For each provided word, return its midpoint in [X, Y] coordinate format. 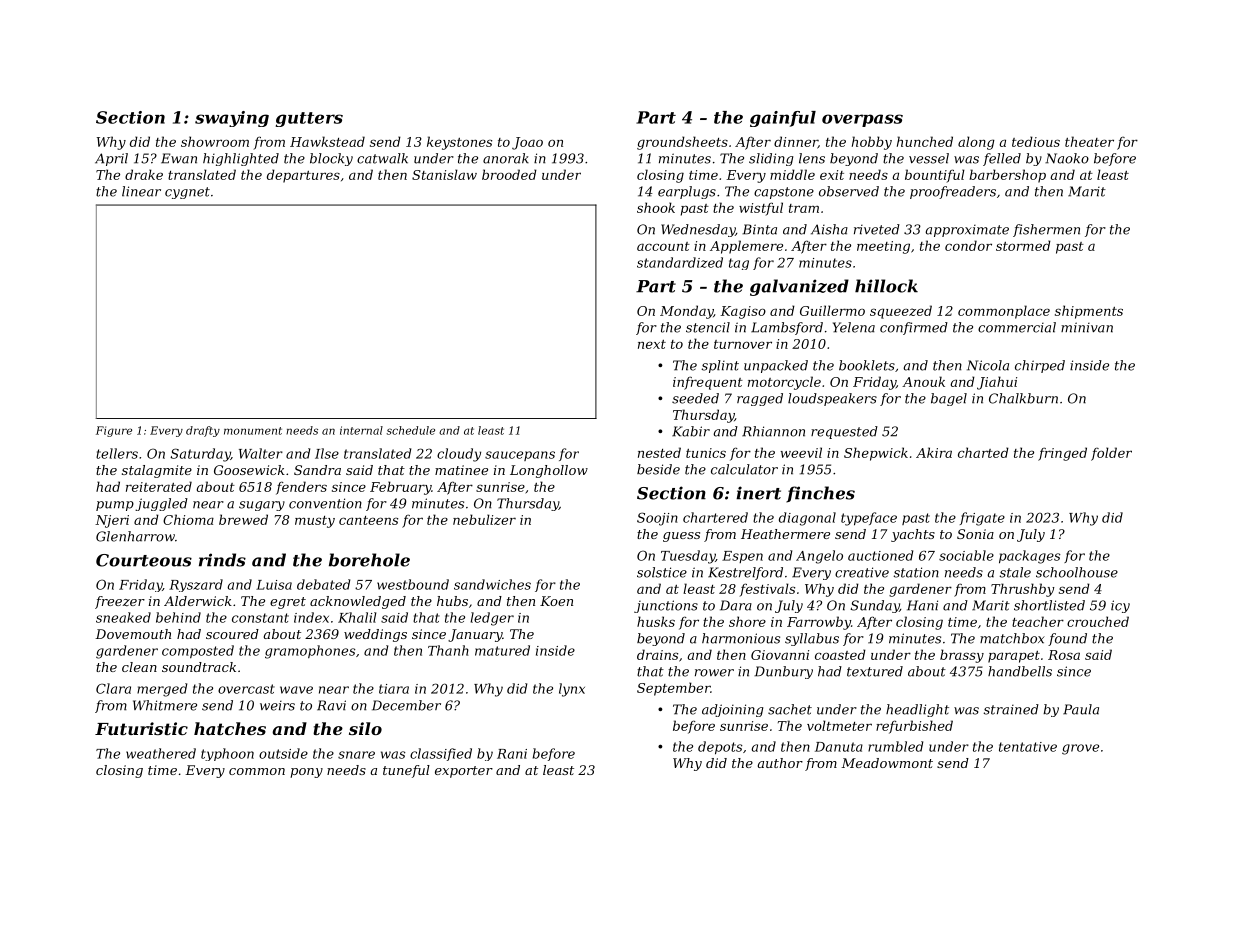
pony [306, 773]
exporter [464, 772]
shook [656, 207]
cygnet [187, 193]
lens [812, 158]
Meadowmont [887, 763]
